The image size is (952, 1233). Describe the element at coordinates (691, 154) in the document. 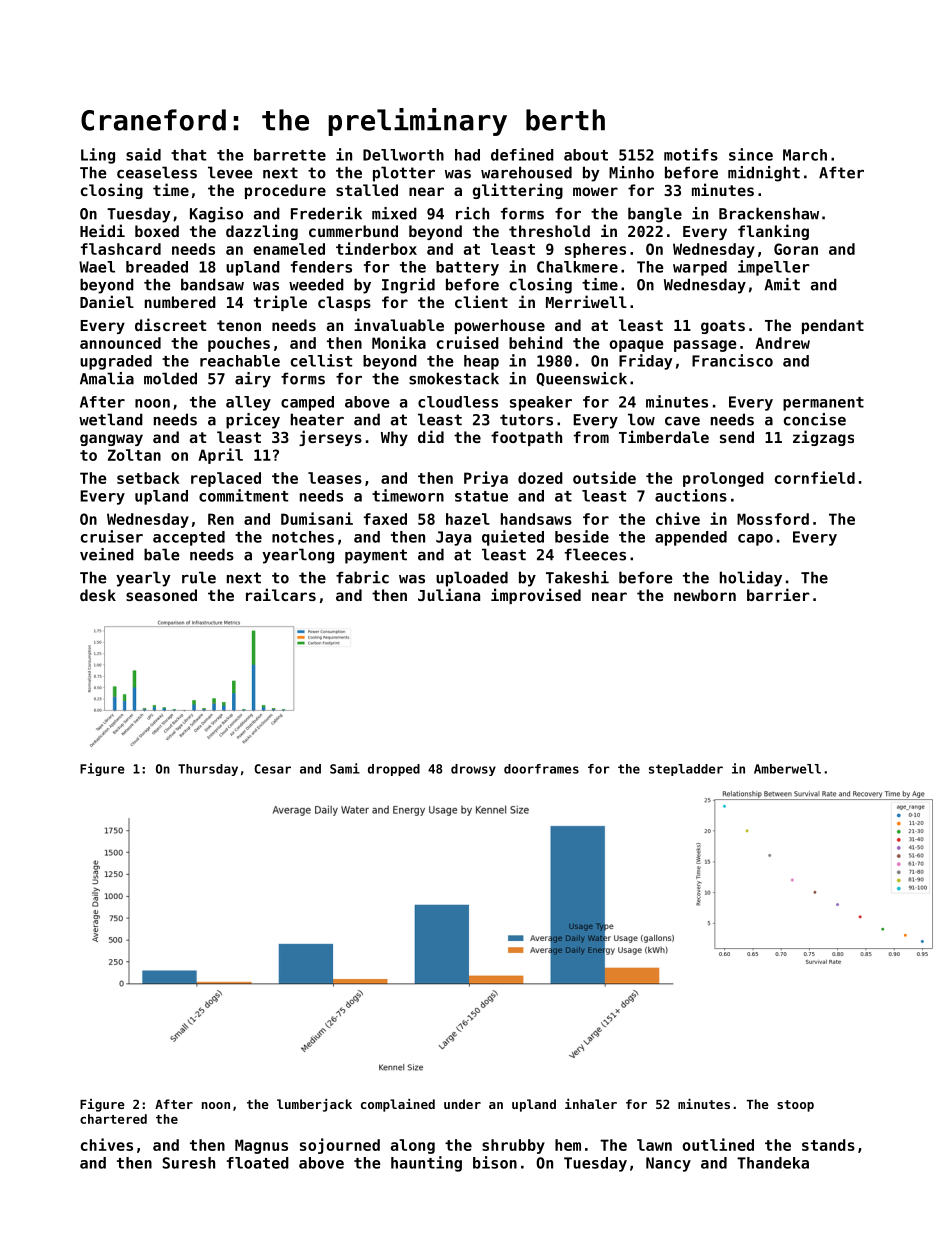

I see `motifs` at that location.
